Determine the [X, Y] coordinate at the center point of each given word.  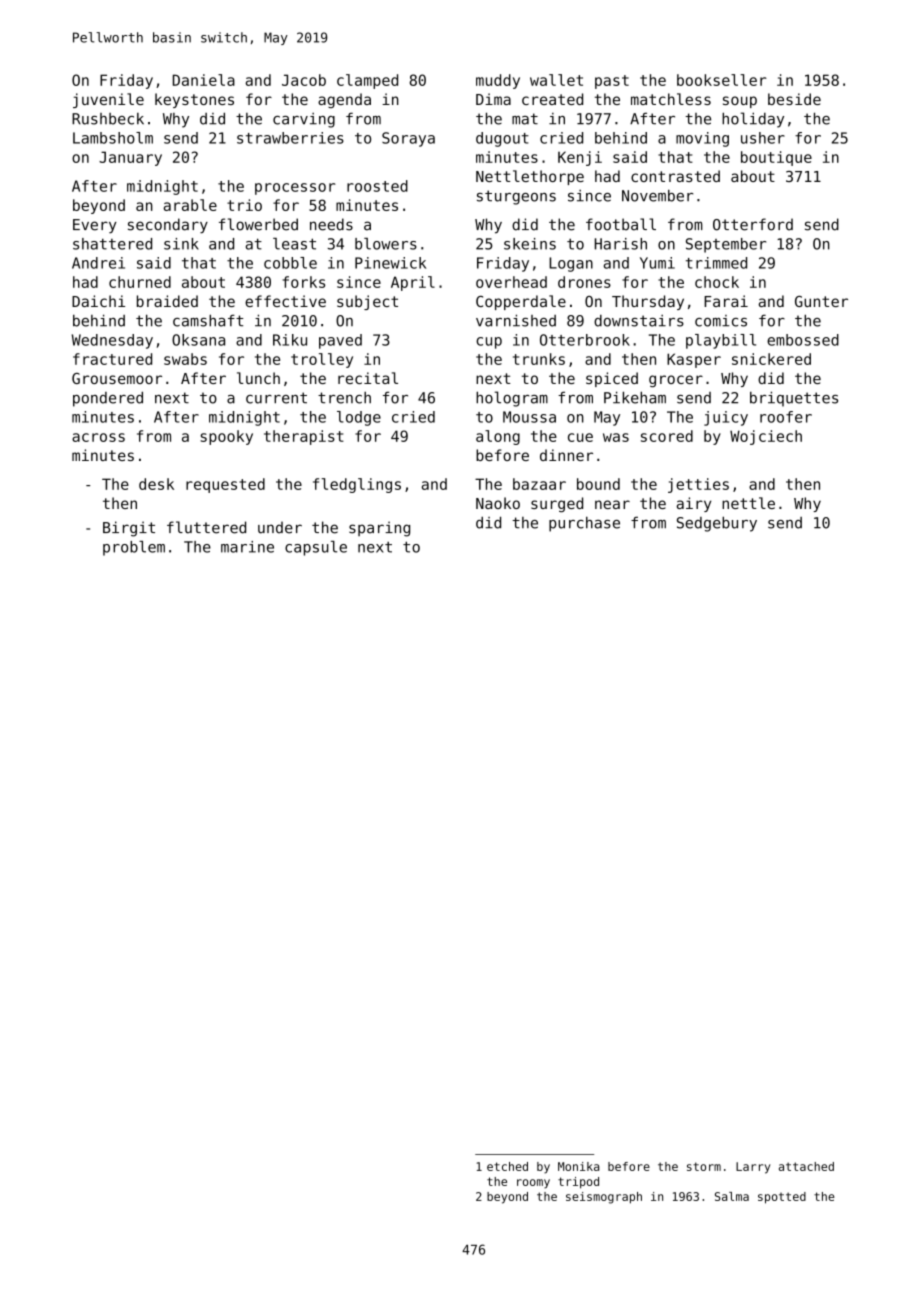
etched [507, 1166]
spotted [782, 1198]
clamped [367, 81]
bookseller [722, 80]
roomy [533, 1184]
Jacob [304, 80]
